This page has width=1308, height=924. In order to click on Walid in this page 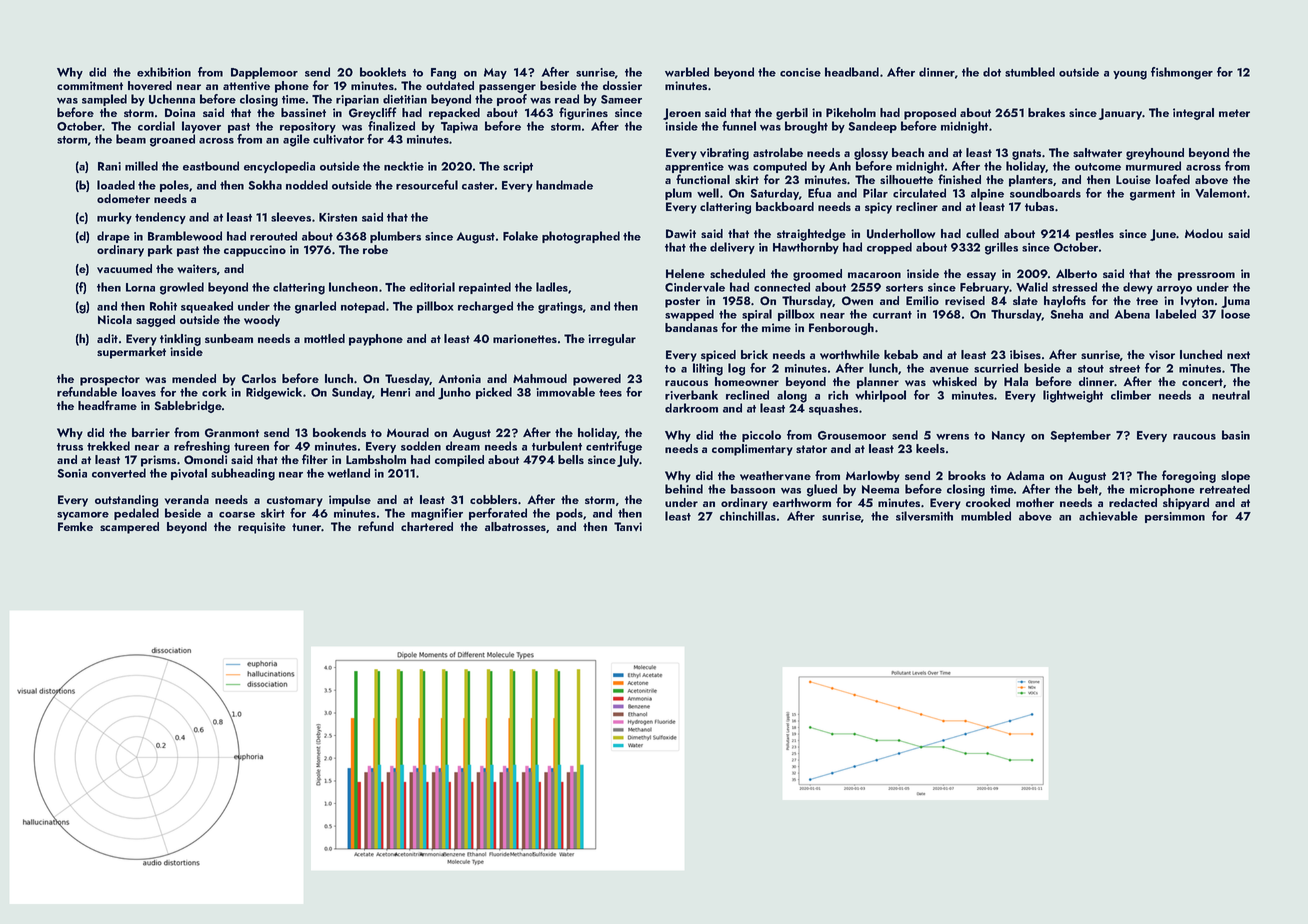, I will do `click(1032, 287)`.
